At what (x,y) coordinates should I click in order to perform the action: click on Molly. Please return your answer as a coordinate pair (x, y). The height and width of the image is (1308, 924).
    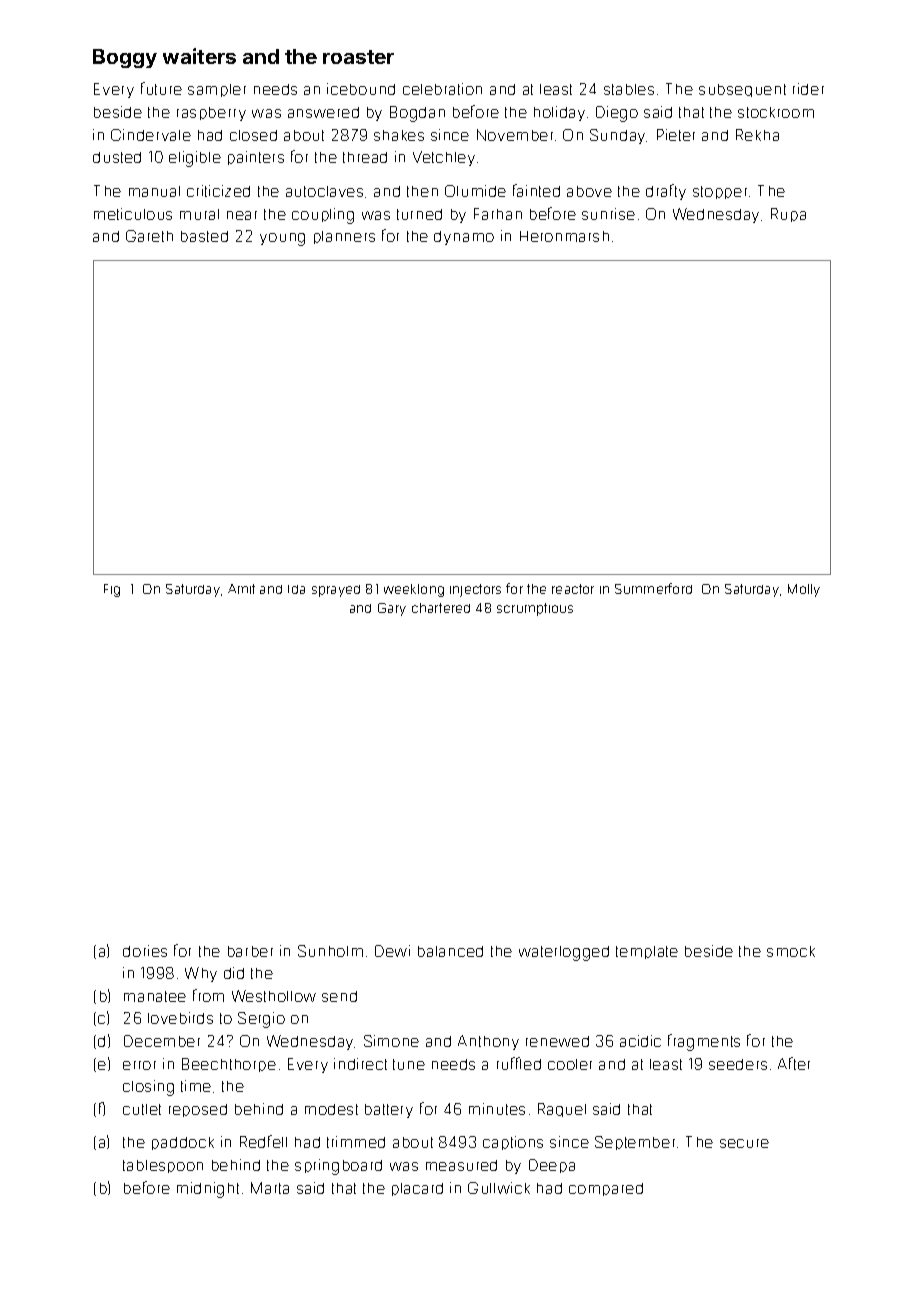
    Looking at the image, I should click on (804, 590).
